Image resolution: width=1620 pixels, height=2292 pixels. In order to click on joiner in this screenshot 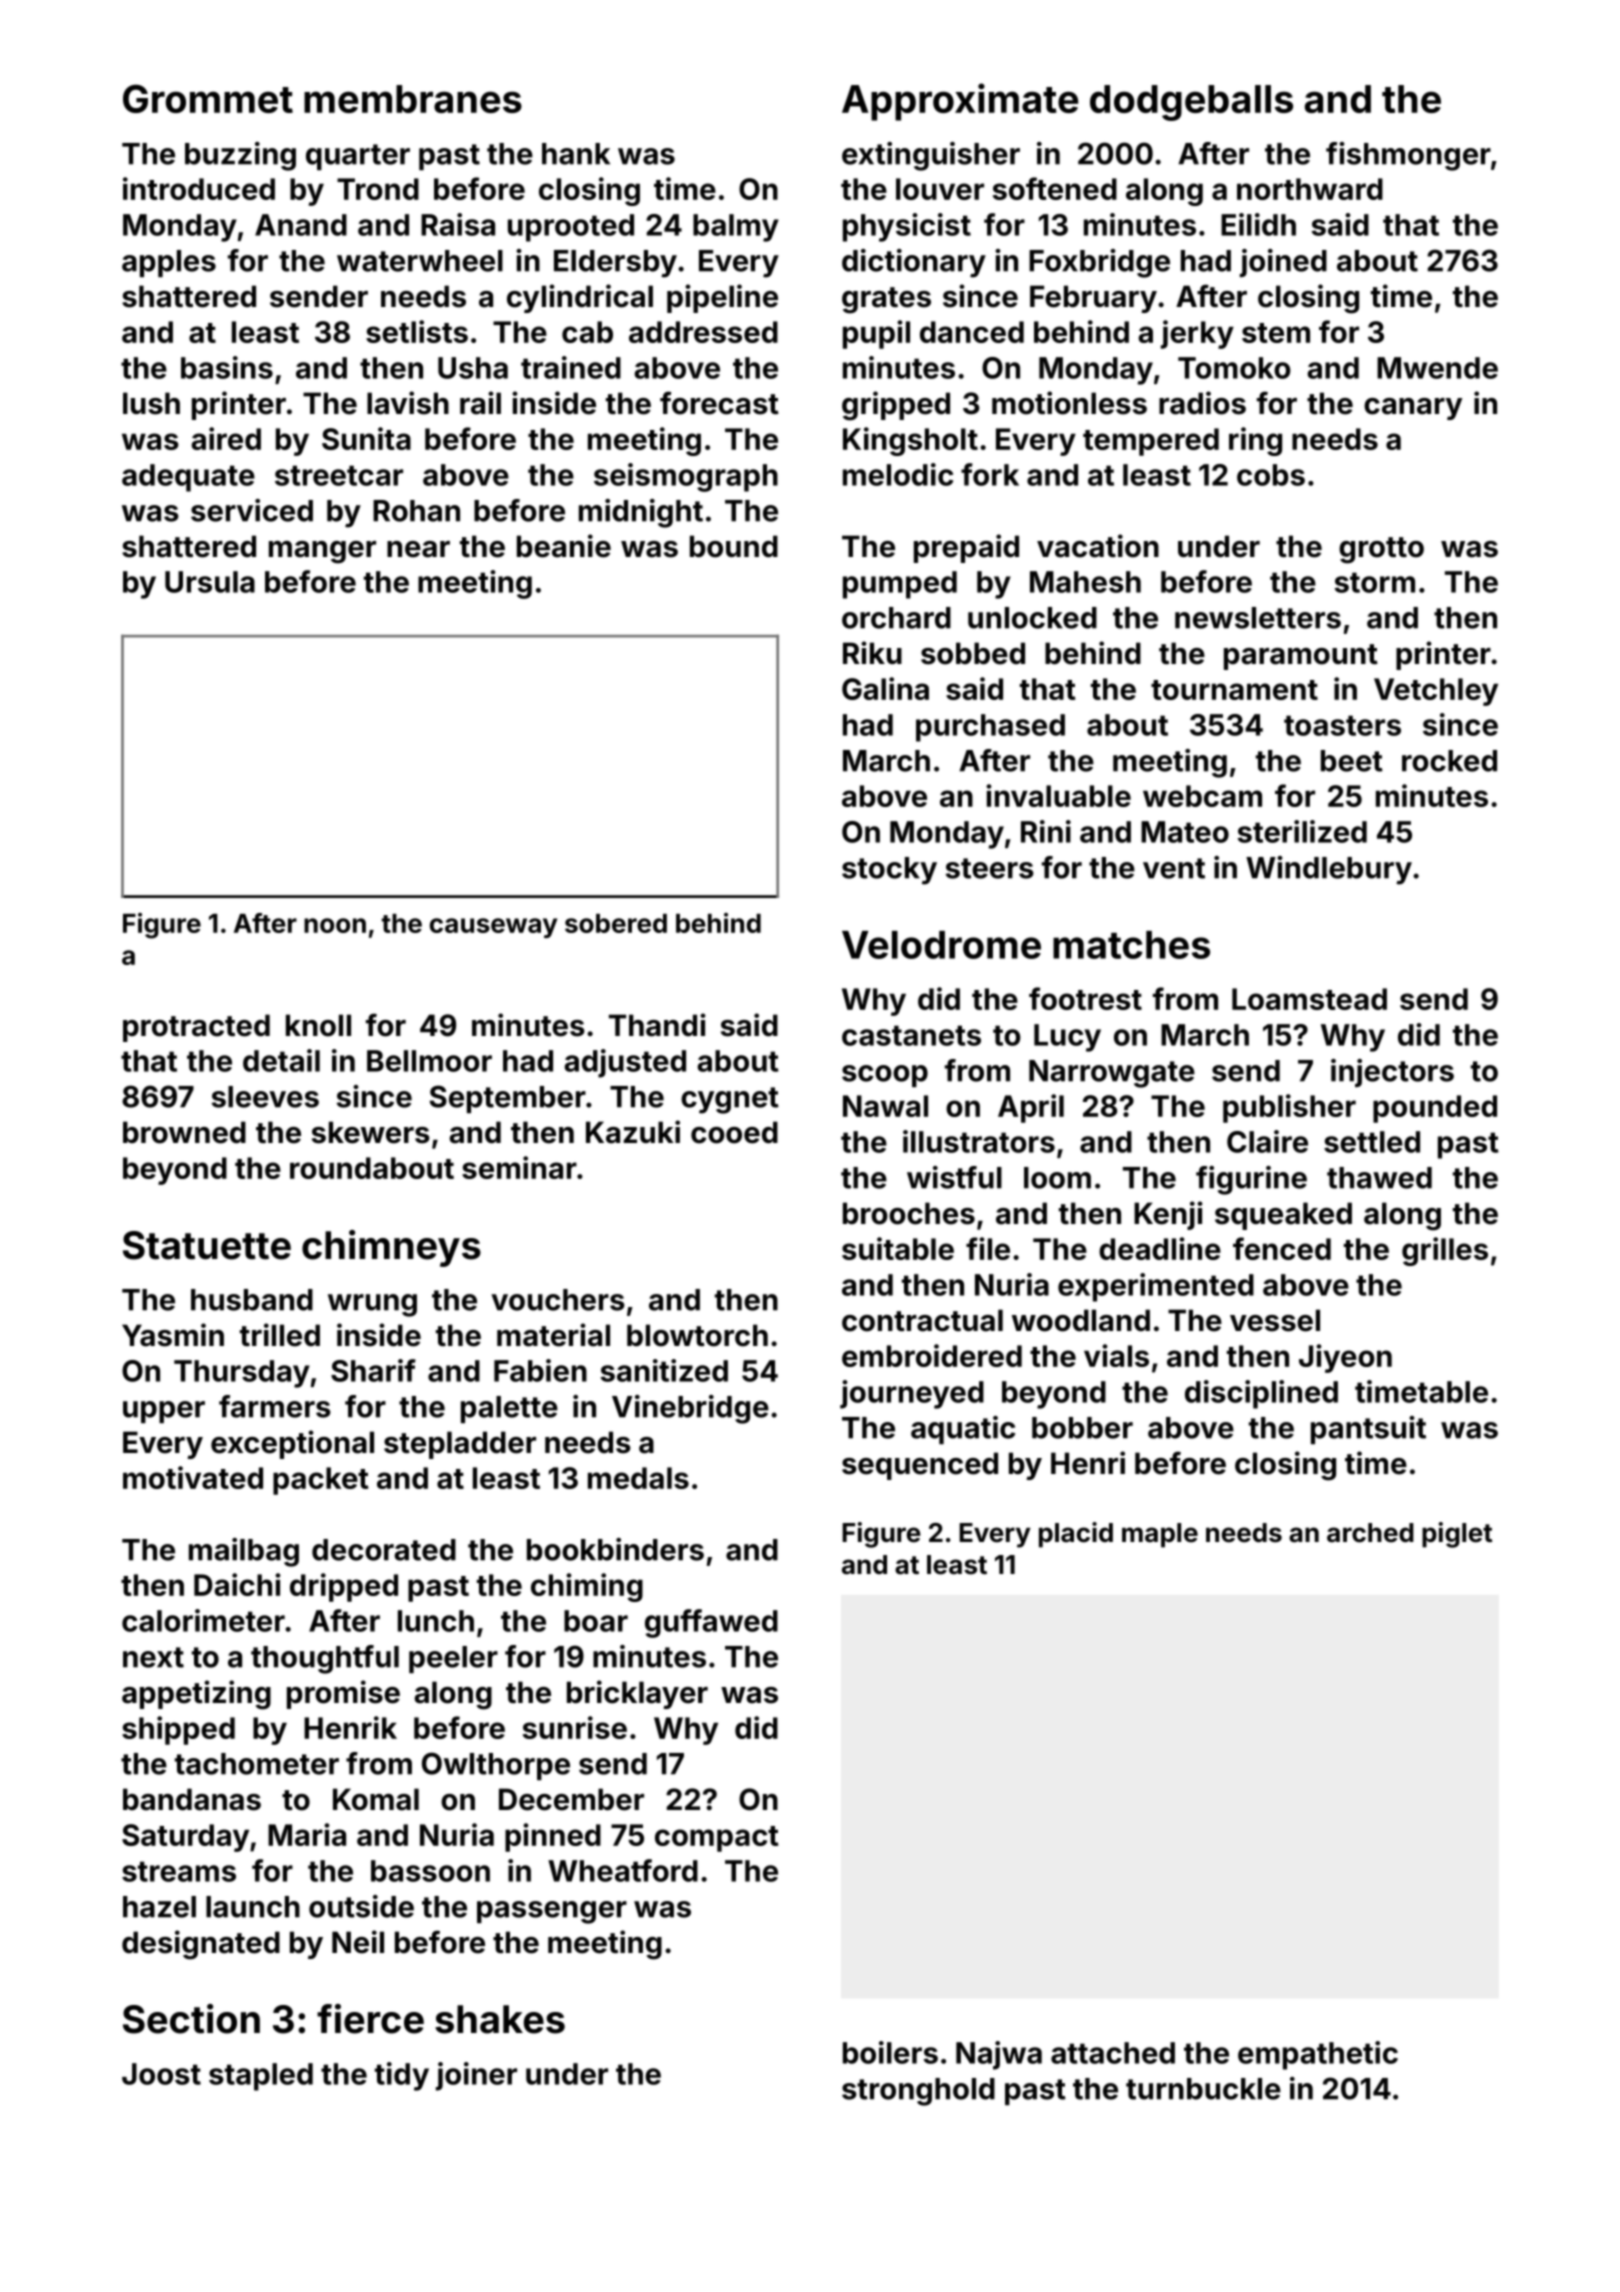, I will do `click(476, 2076)`.
